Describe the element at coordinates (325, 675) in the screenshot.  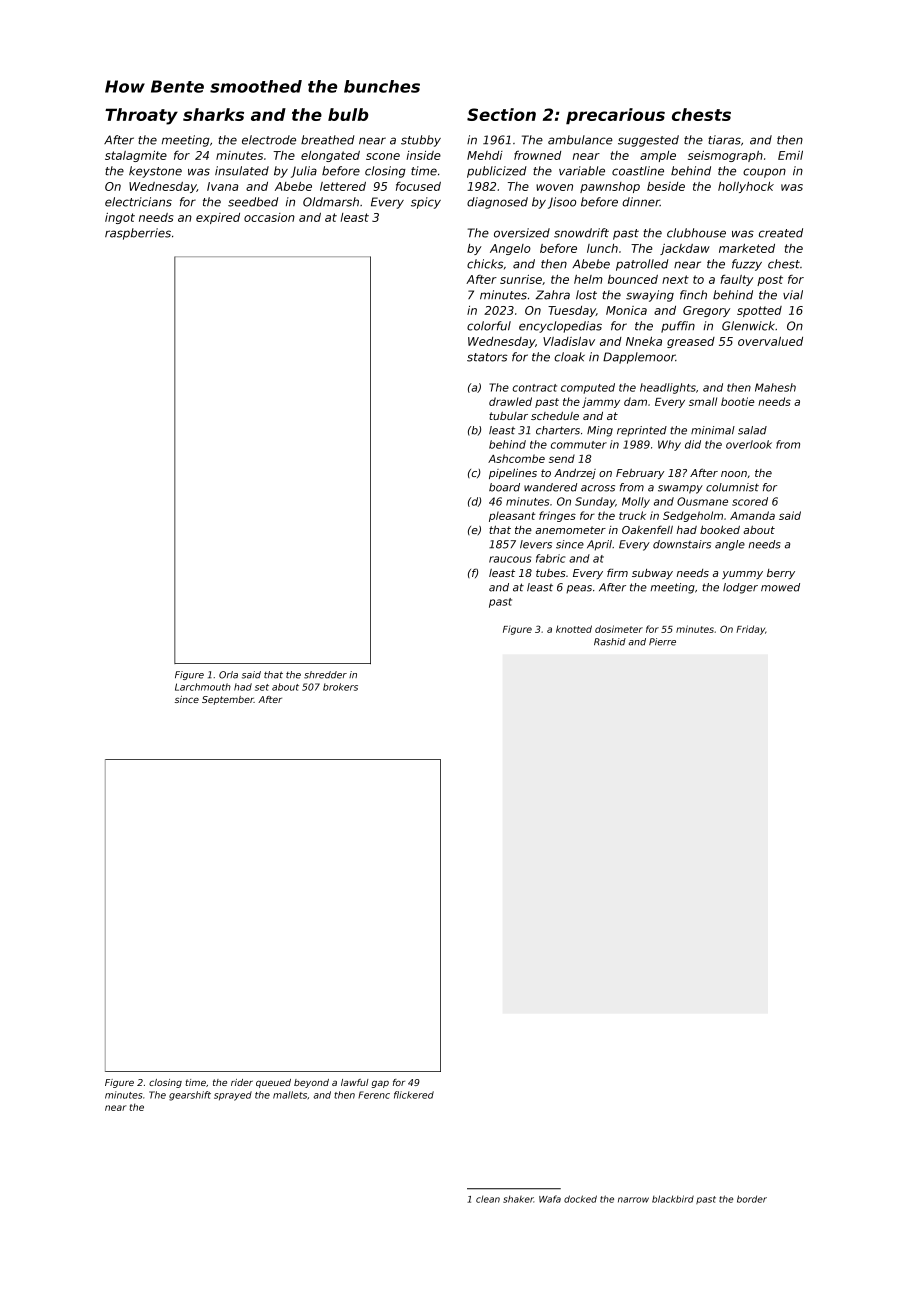
I see `shredder` at that location.
